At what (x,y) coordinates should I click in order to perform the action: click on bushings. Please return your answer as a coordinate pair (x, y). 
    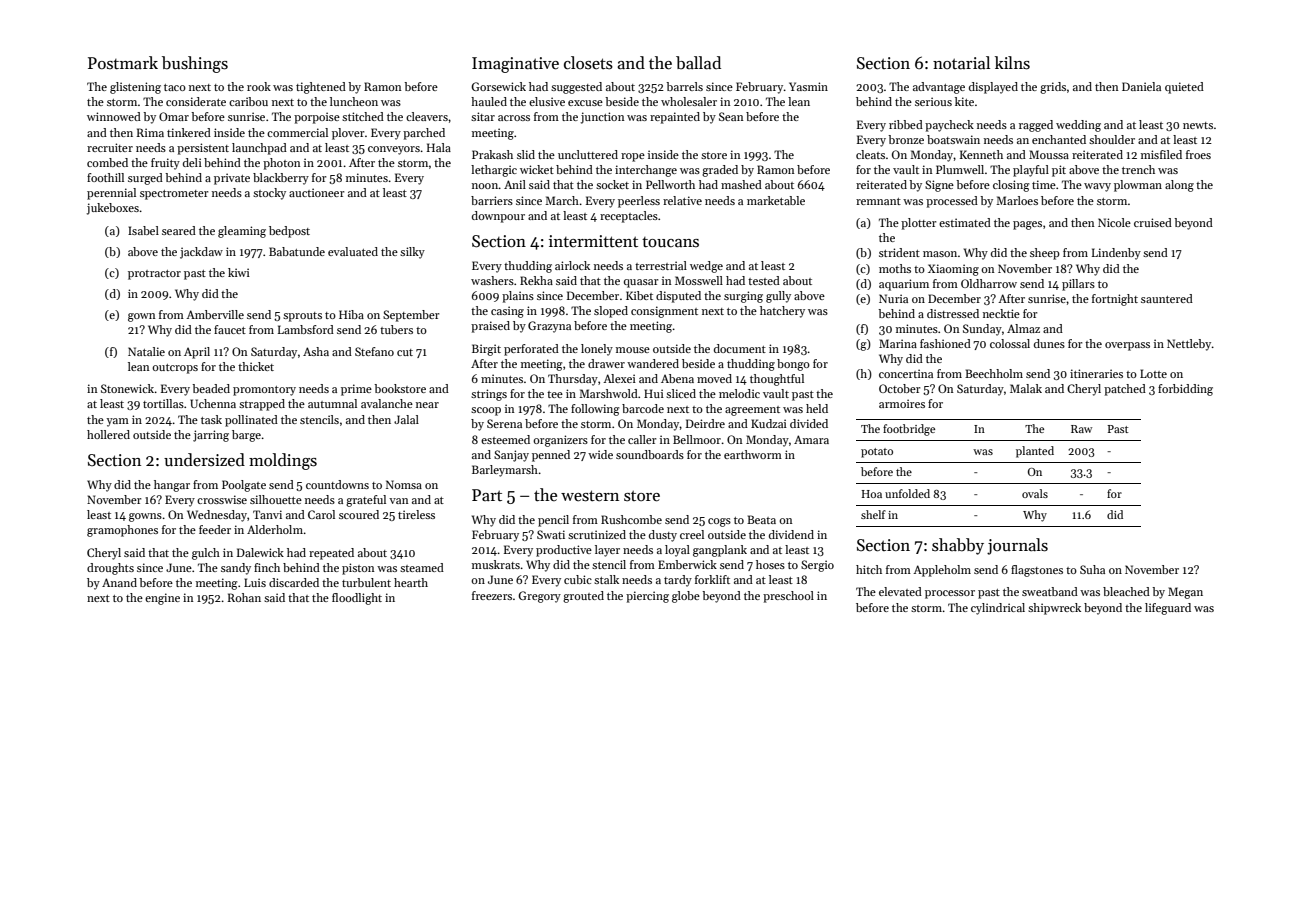
    Looking at the image, I should click on (195, 64).
